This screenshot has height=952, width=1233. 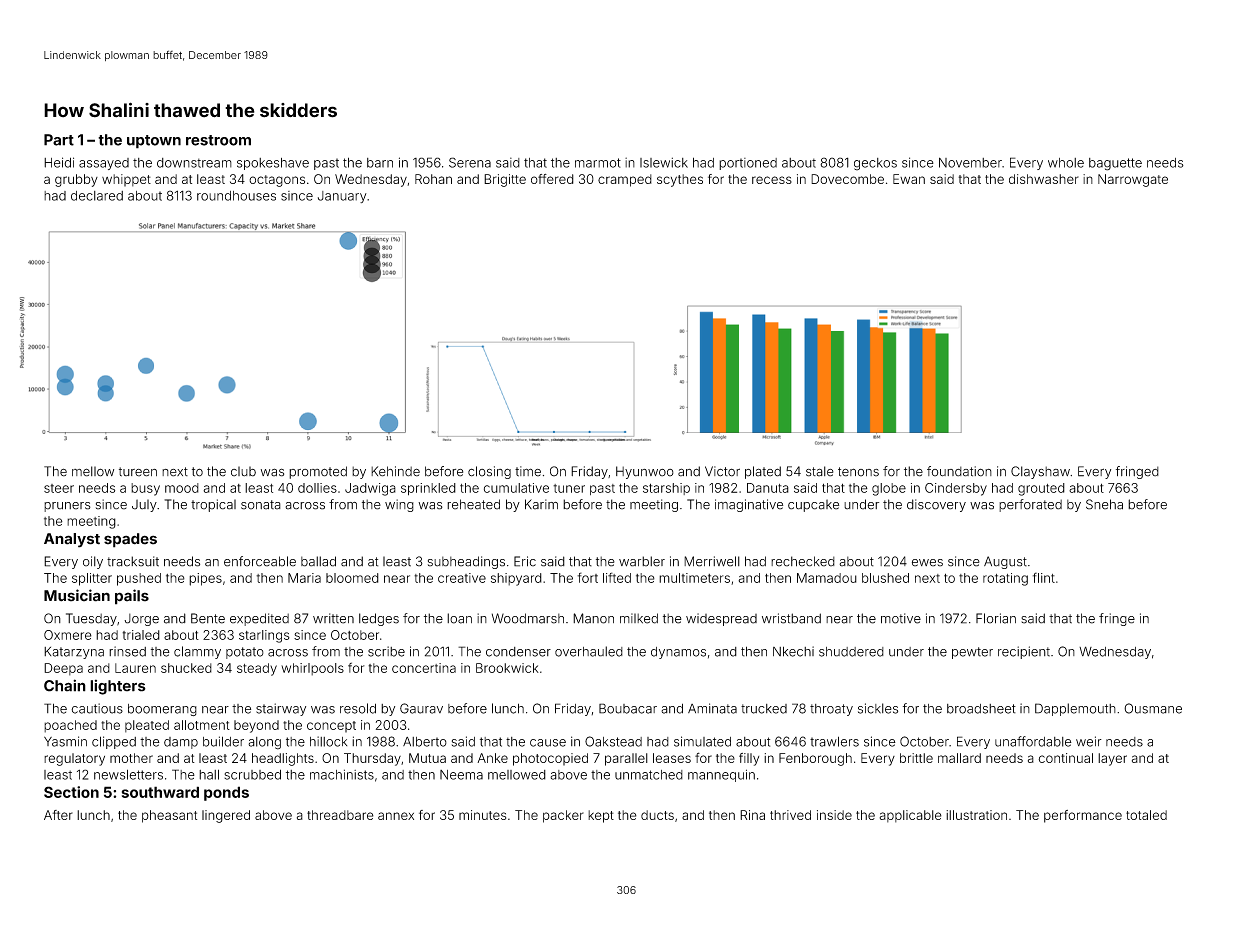 What do you see at coordinates (218, 140) in the screenshot?
I see `restroom` at bounding box center [218, 140].
